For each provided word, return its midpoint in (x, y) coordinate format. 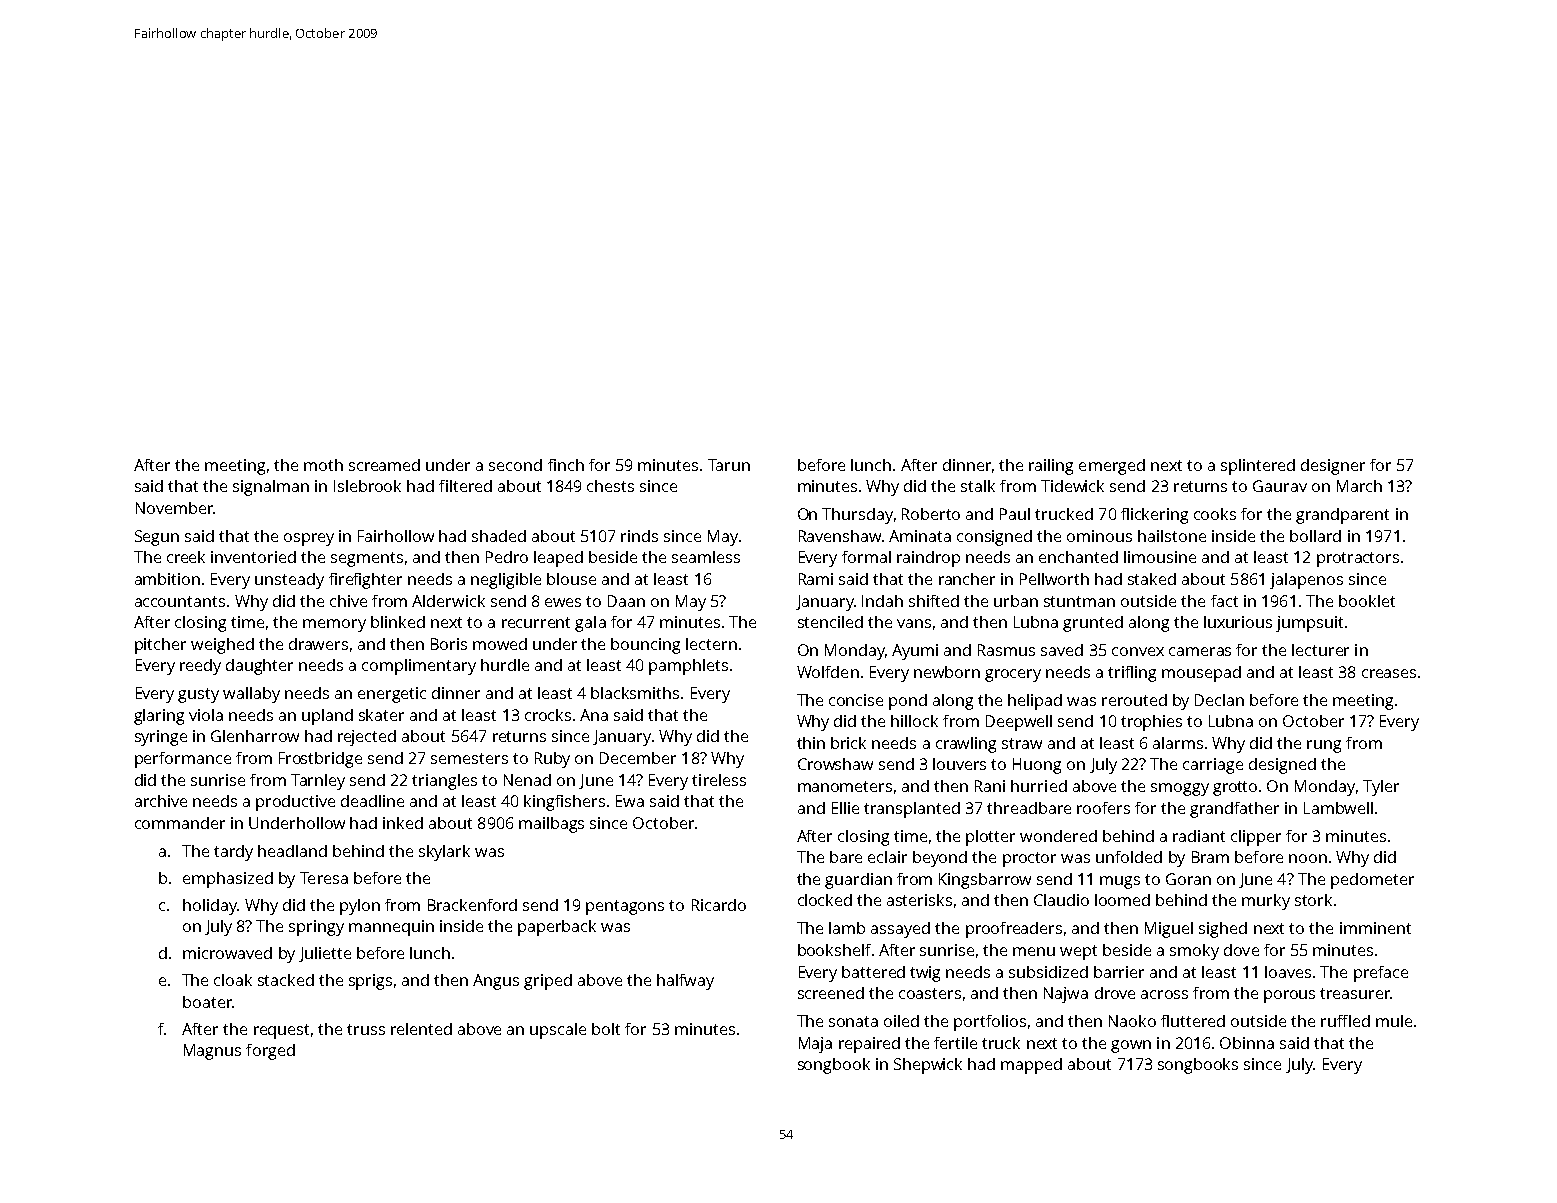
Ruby (552, 760)
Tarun (729, 465)
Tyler (1381, 788)
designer (1333, 467)
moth (323, 465)
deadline (372, 801)
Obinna (1247, 1043)
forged (270, 1052)
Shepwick (928, 1066)
